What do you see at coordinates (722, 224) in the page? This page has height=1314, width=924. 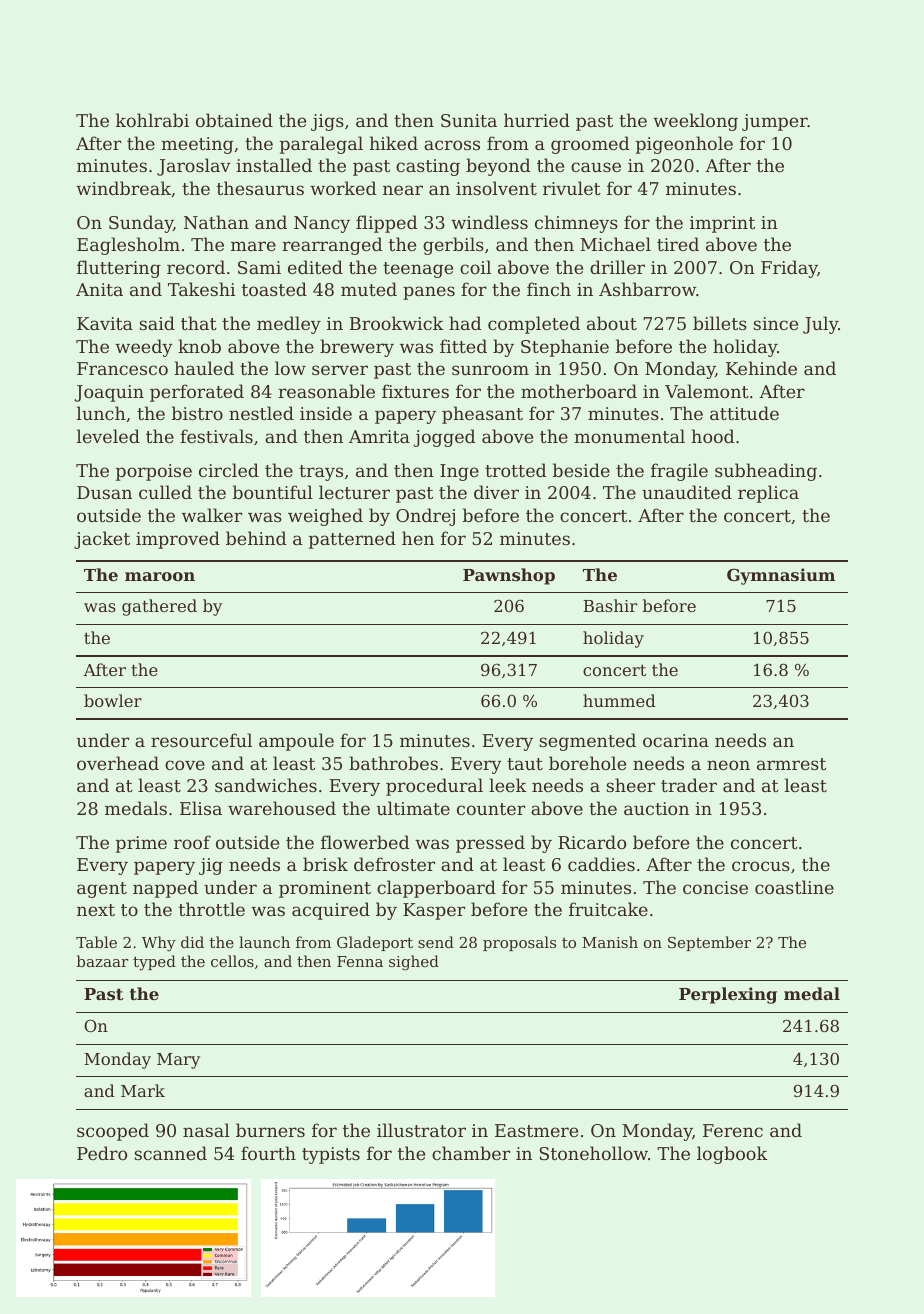 I see `imprint` at bounding box center [722, 224].
